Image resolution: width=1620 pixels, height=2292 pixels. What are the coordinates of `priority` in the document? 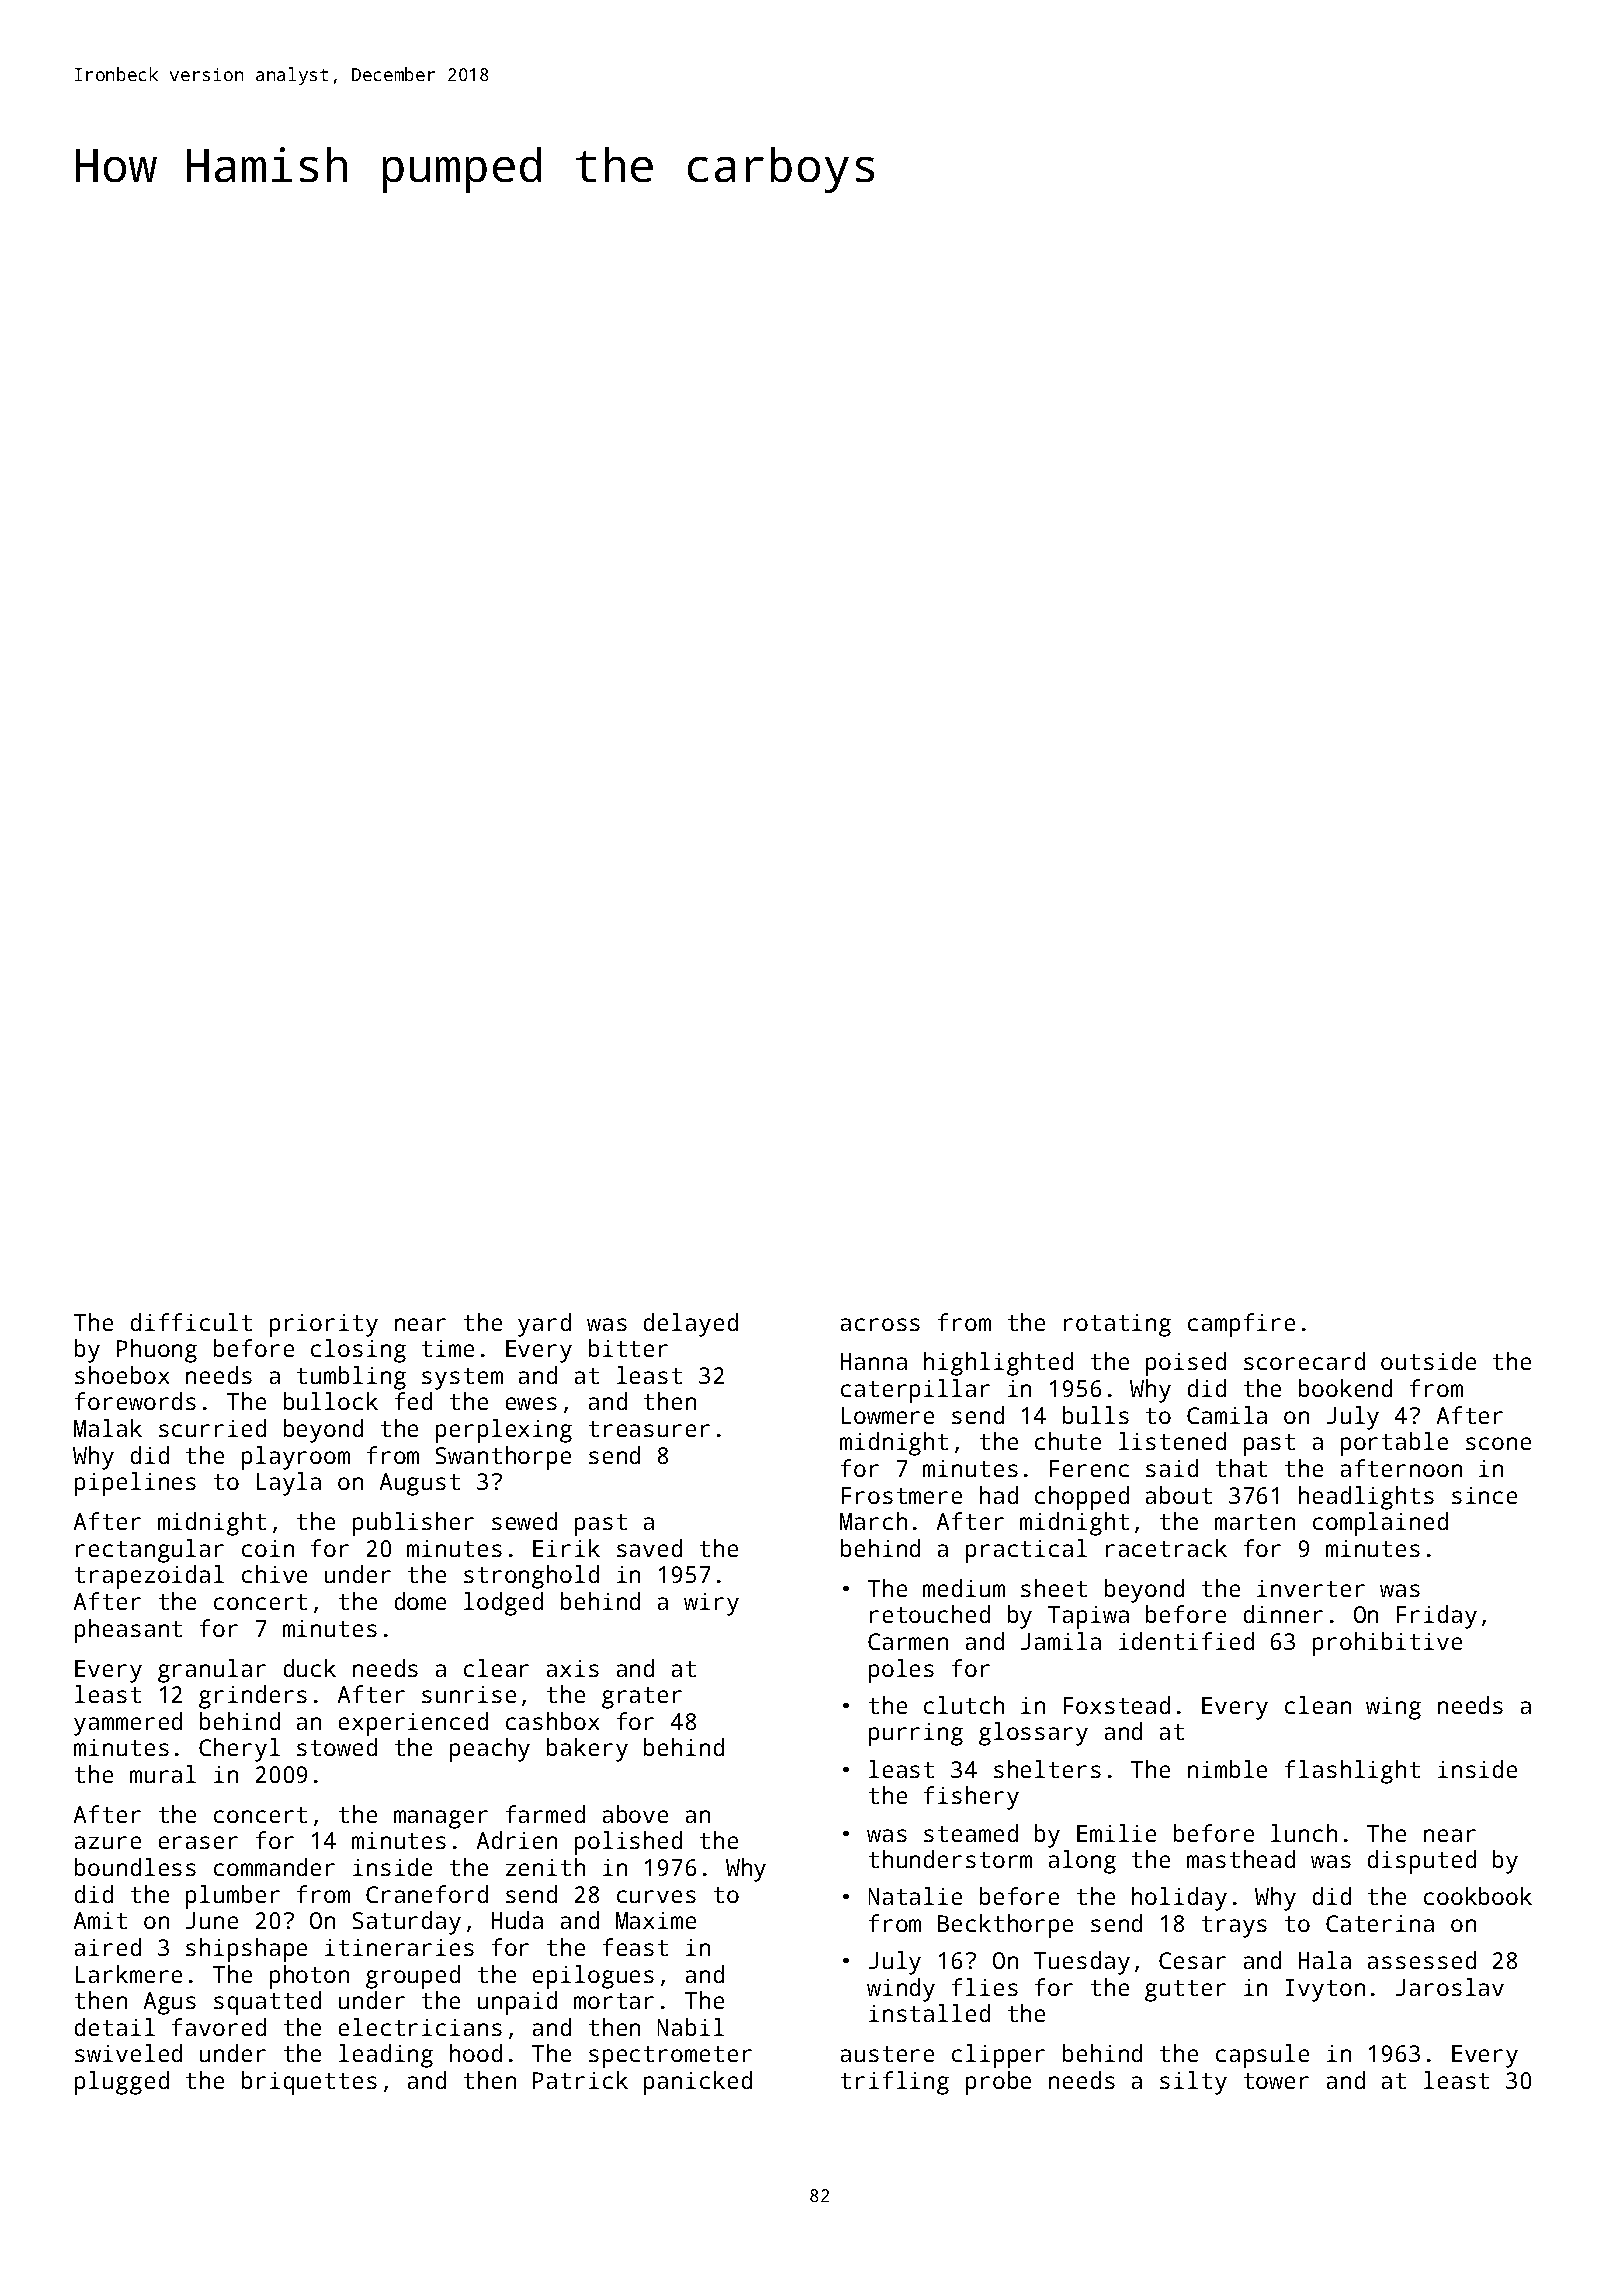 It's located at (324, 1325).
